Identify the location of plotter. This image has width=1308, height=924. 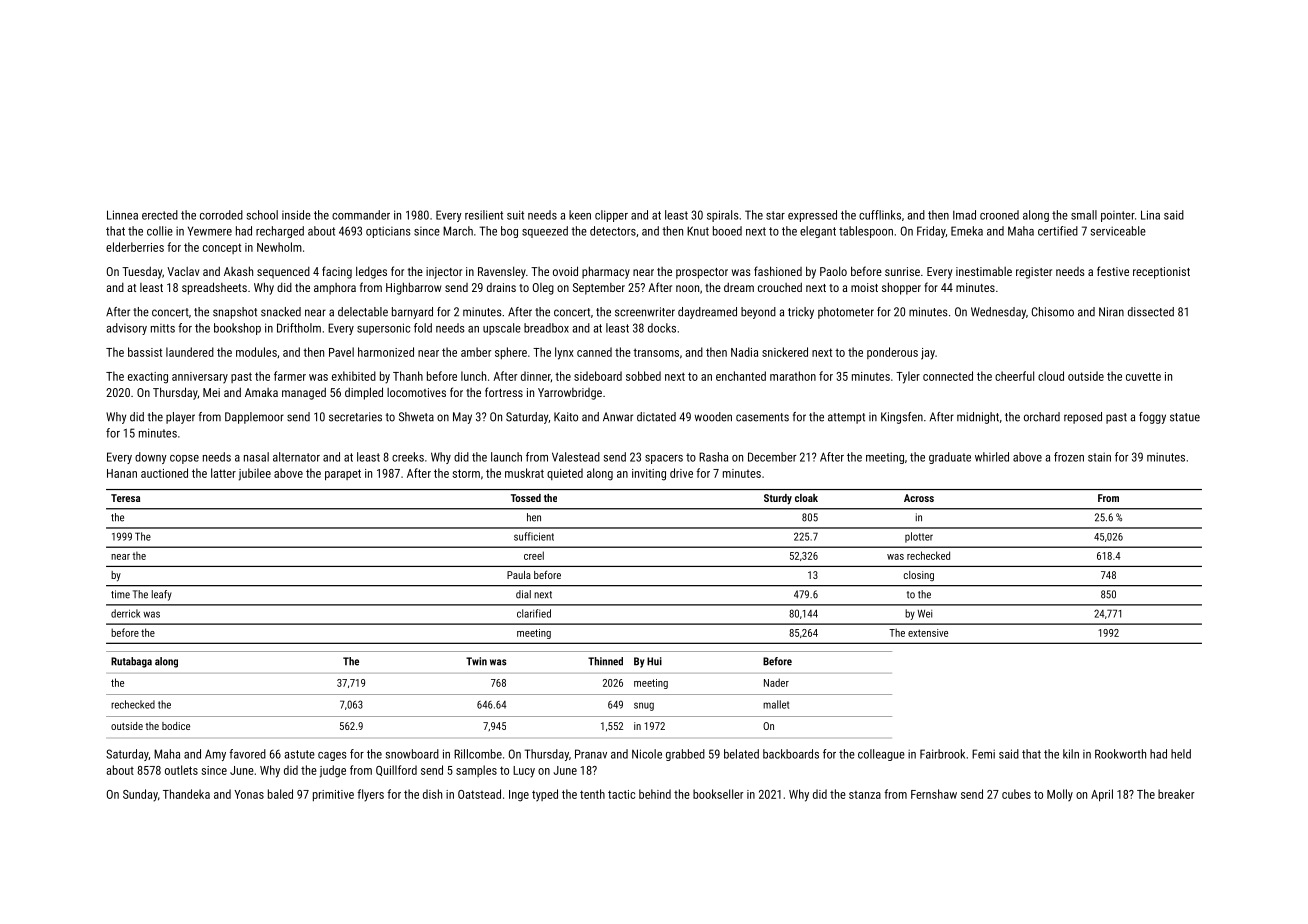
(919, 537).
